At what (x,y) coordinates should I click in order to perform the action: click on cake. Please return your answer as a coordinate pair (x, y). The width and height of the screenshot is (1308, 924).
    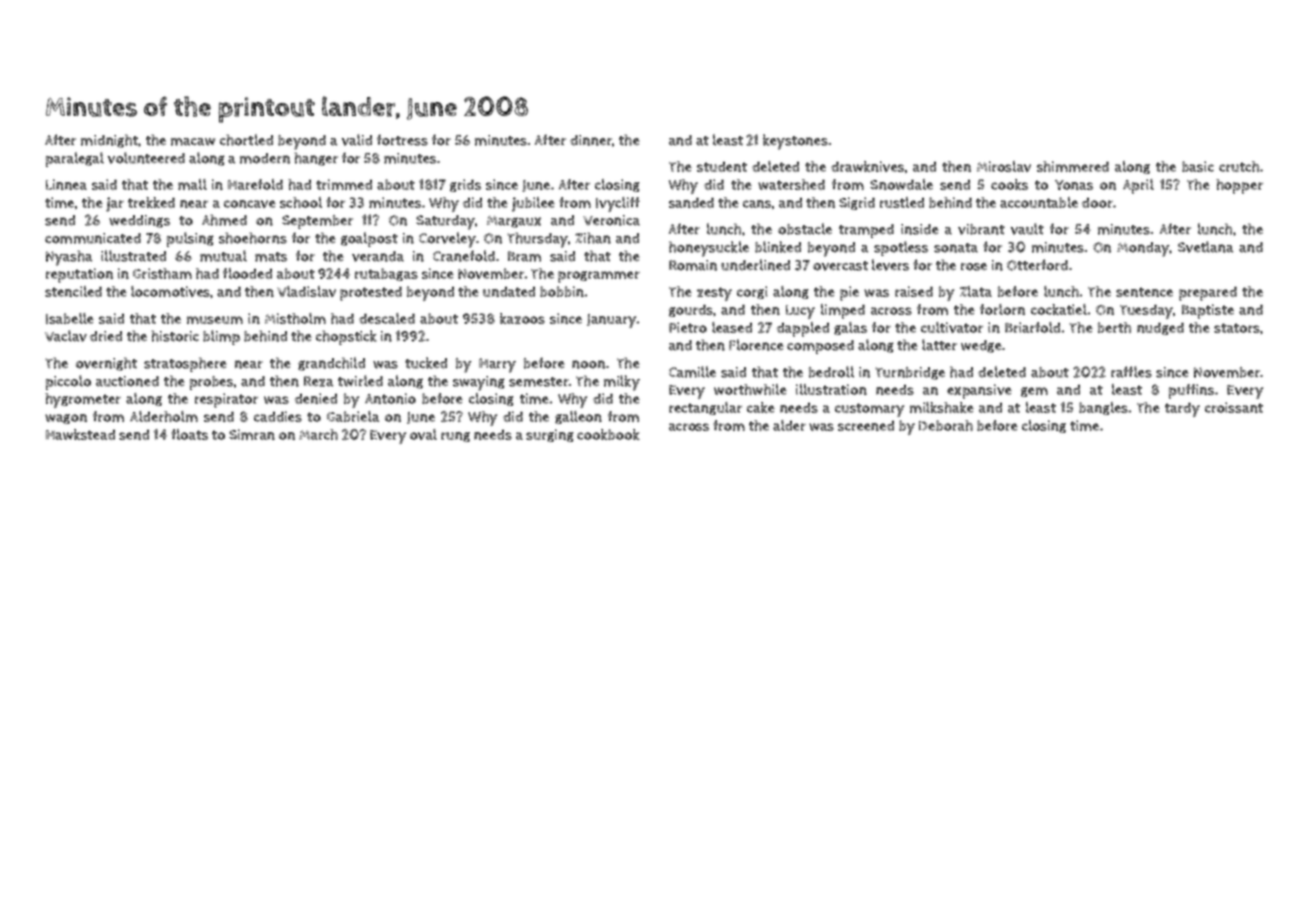
    Looking at the image, I should click on (761, 407).
